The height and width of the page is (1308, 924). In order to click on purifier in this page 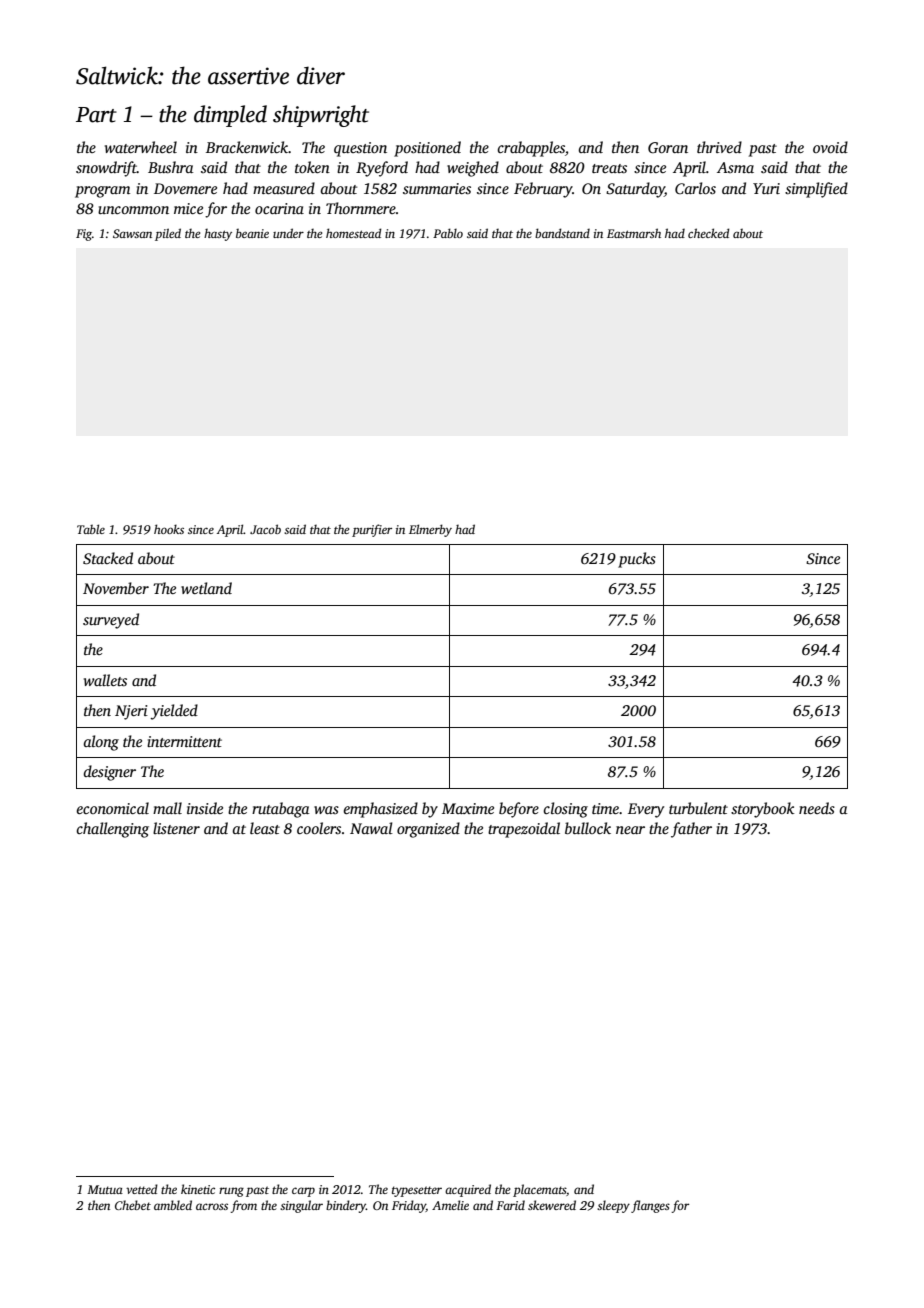, I will do `click(372, 530)`.
